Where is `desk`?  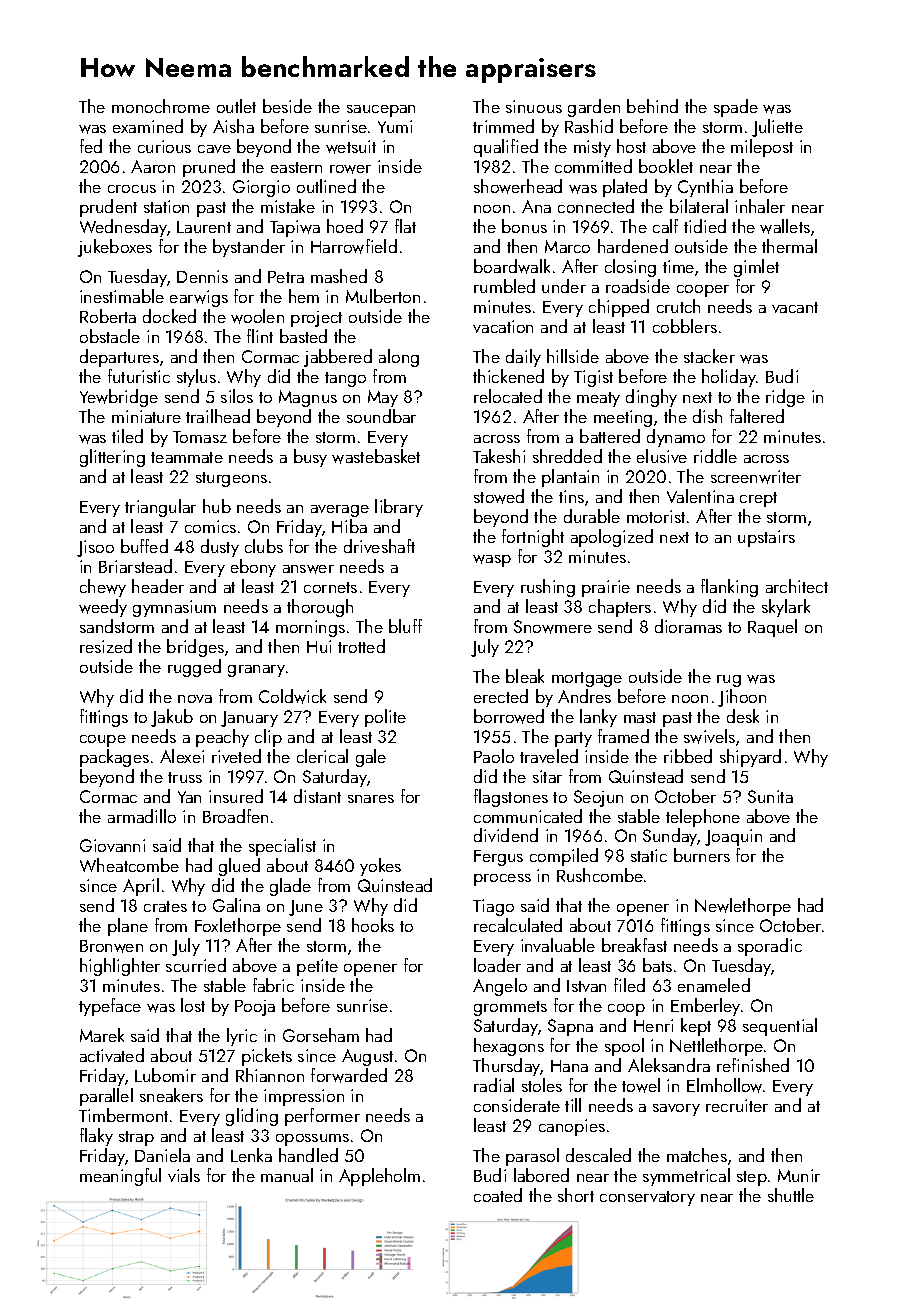
desk is located at coordinates (743, 716).
